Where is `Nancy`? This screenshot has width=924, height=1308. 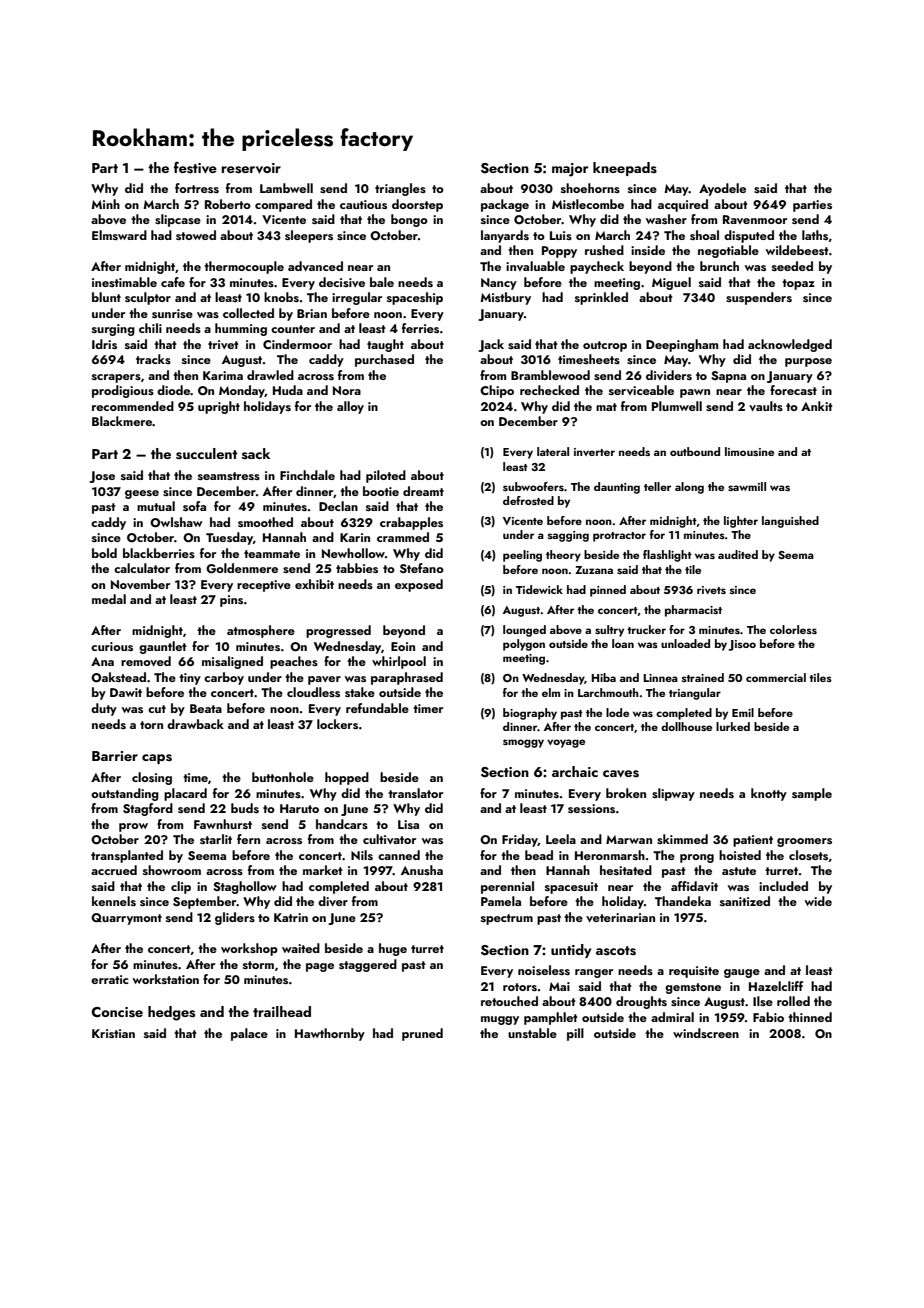
Nancy is located at coordinates (499, 284).
